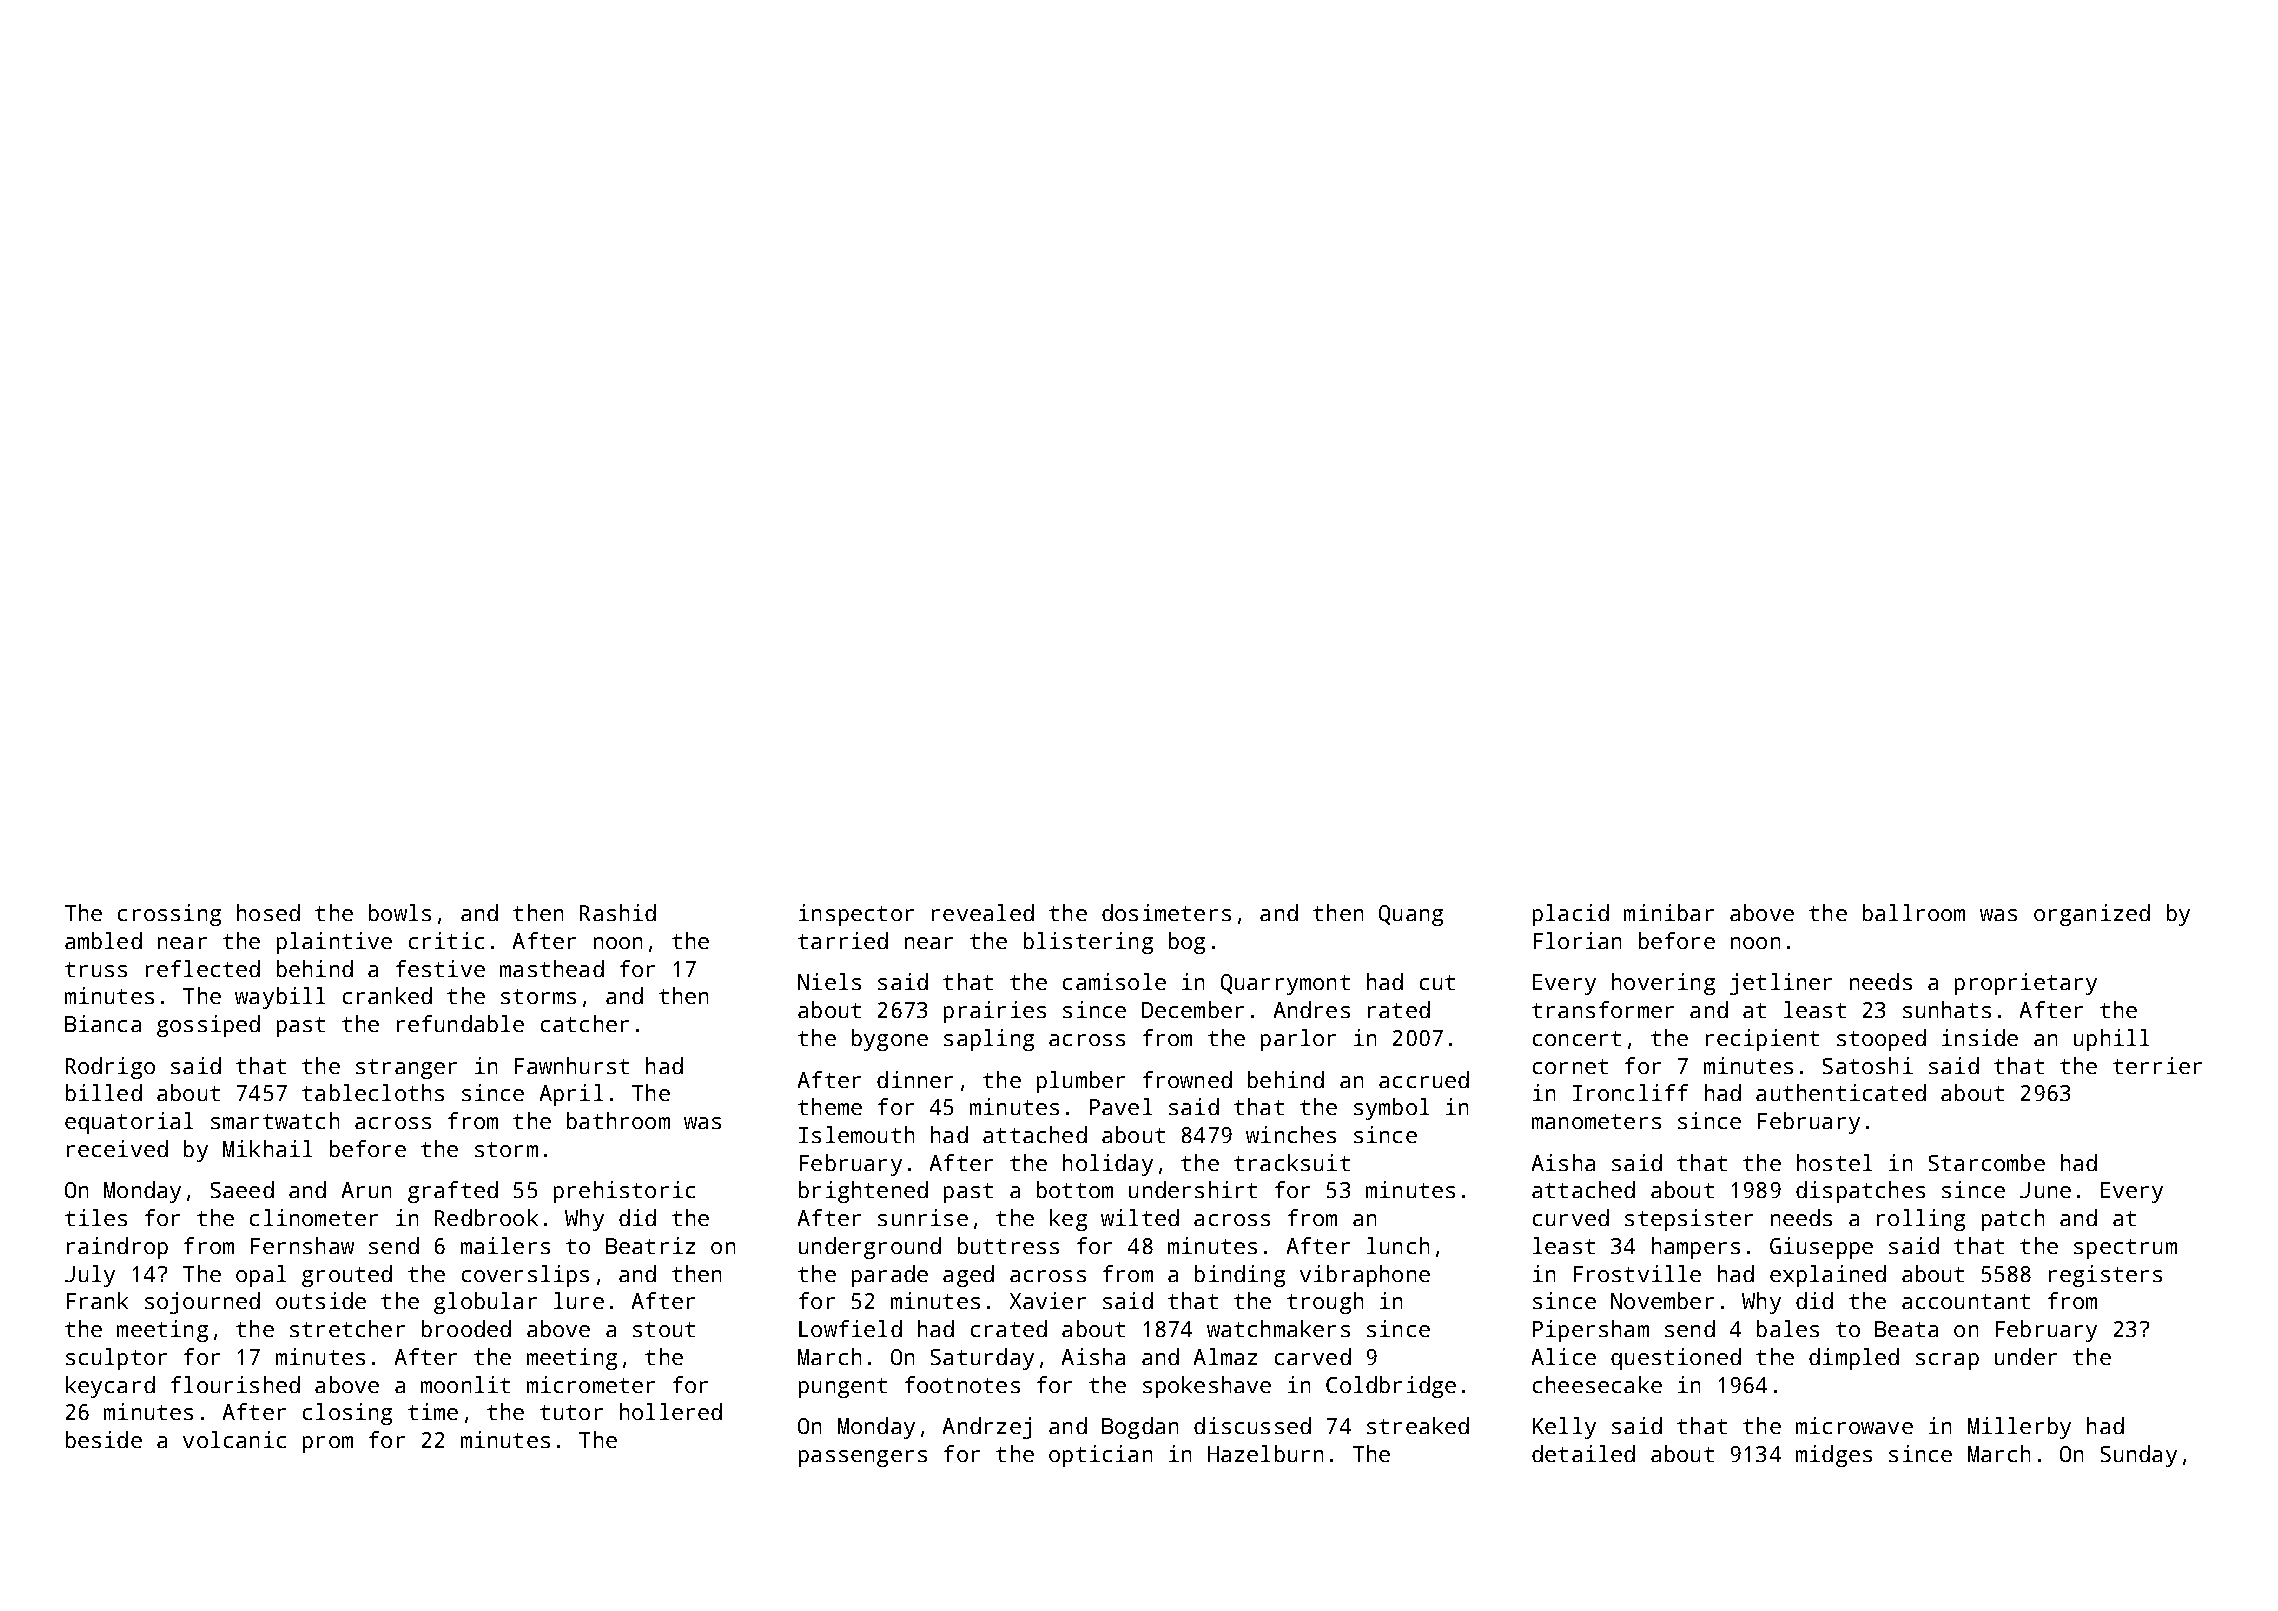 The width and height of the screenshot is (2278, 1611). I want to click on crossing, so click(169, 915).
